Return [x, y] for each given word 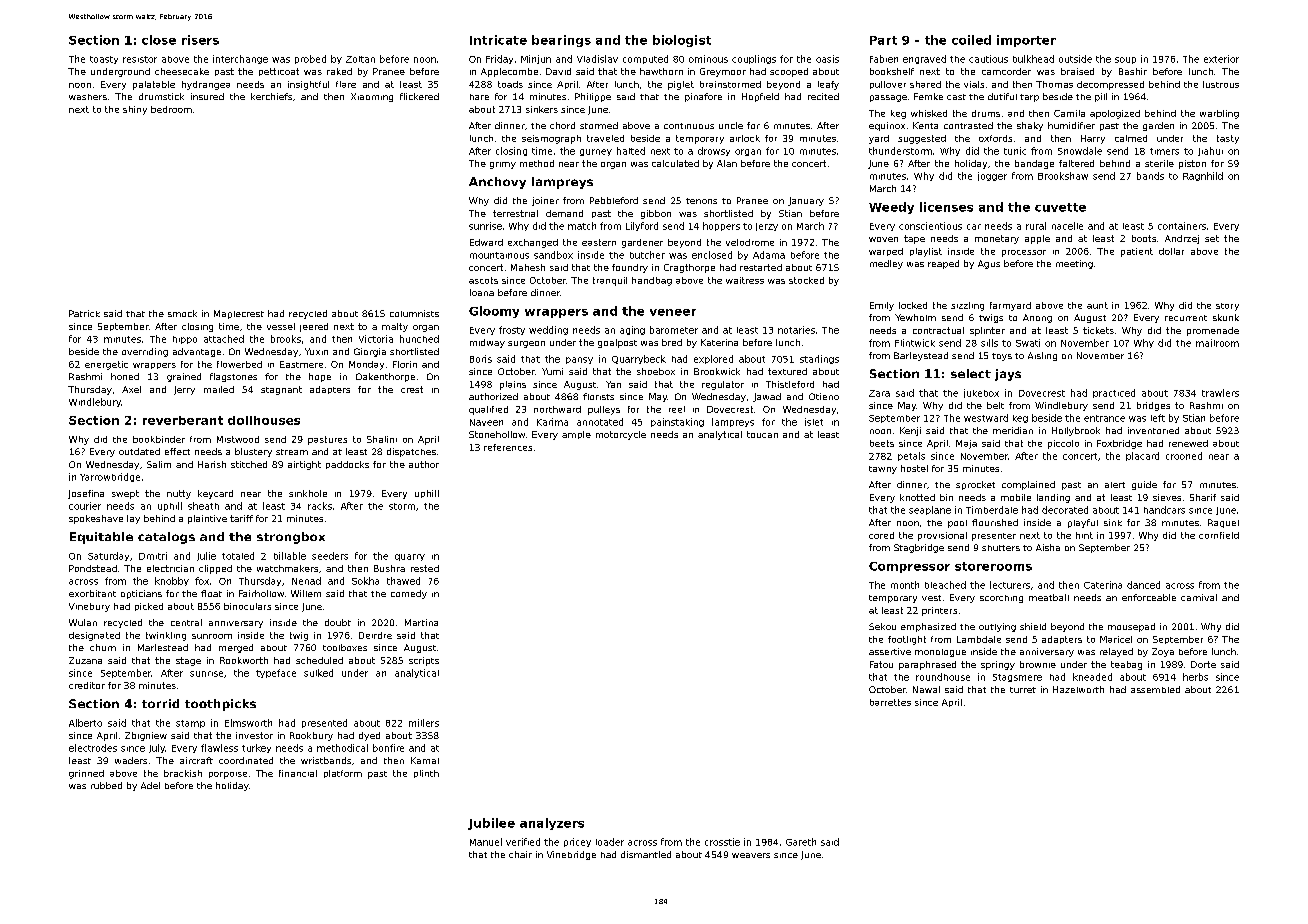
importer [1026, 41]
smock [182, 313]
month [905, 585]
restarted [761, 267]
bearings [561, 41]
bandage [1034, 164]
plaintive [207, 519]
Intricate [498, 40]
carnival [1199, 597]
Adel [150, 785]
